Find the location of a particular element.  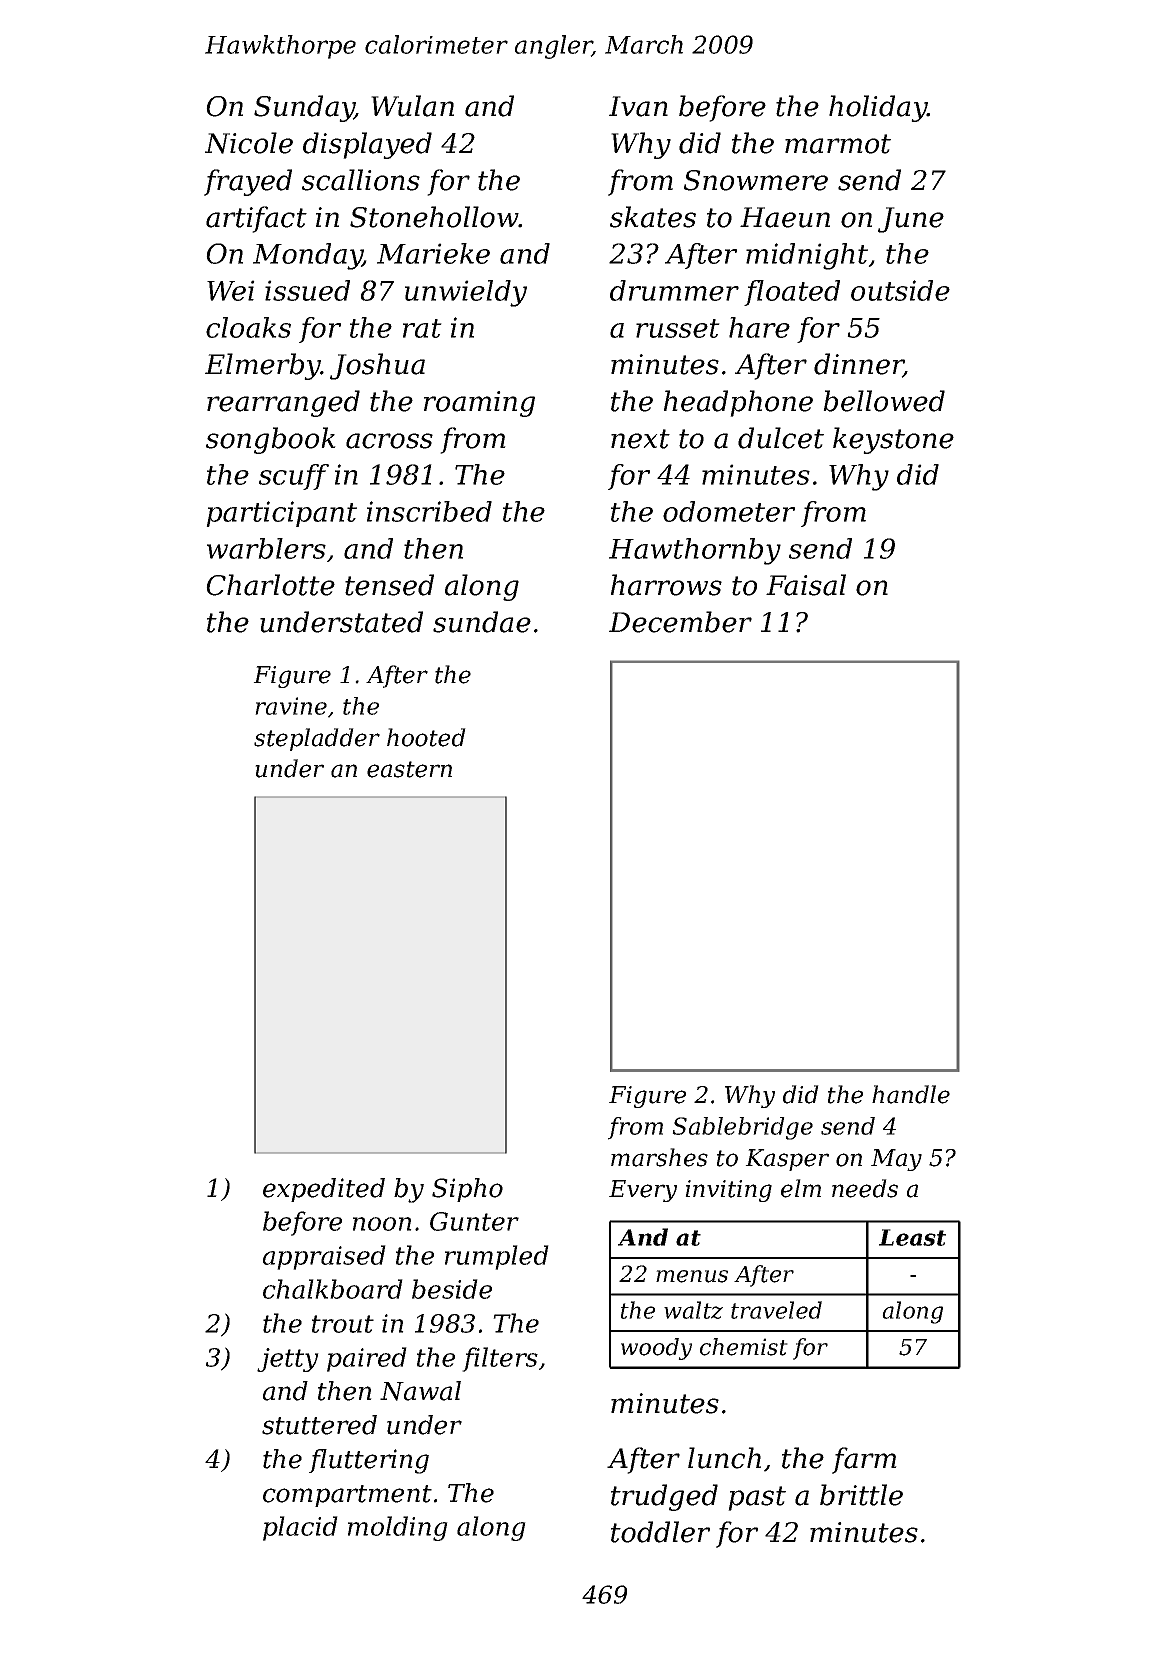

songbook is located at coordinates (271, 440).
